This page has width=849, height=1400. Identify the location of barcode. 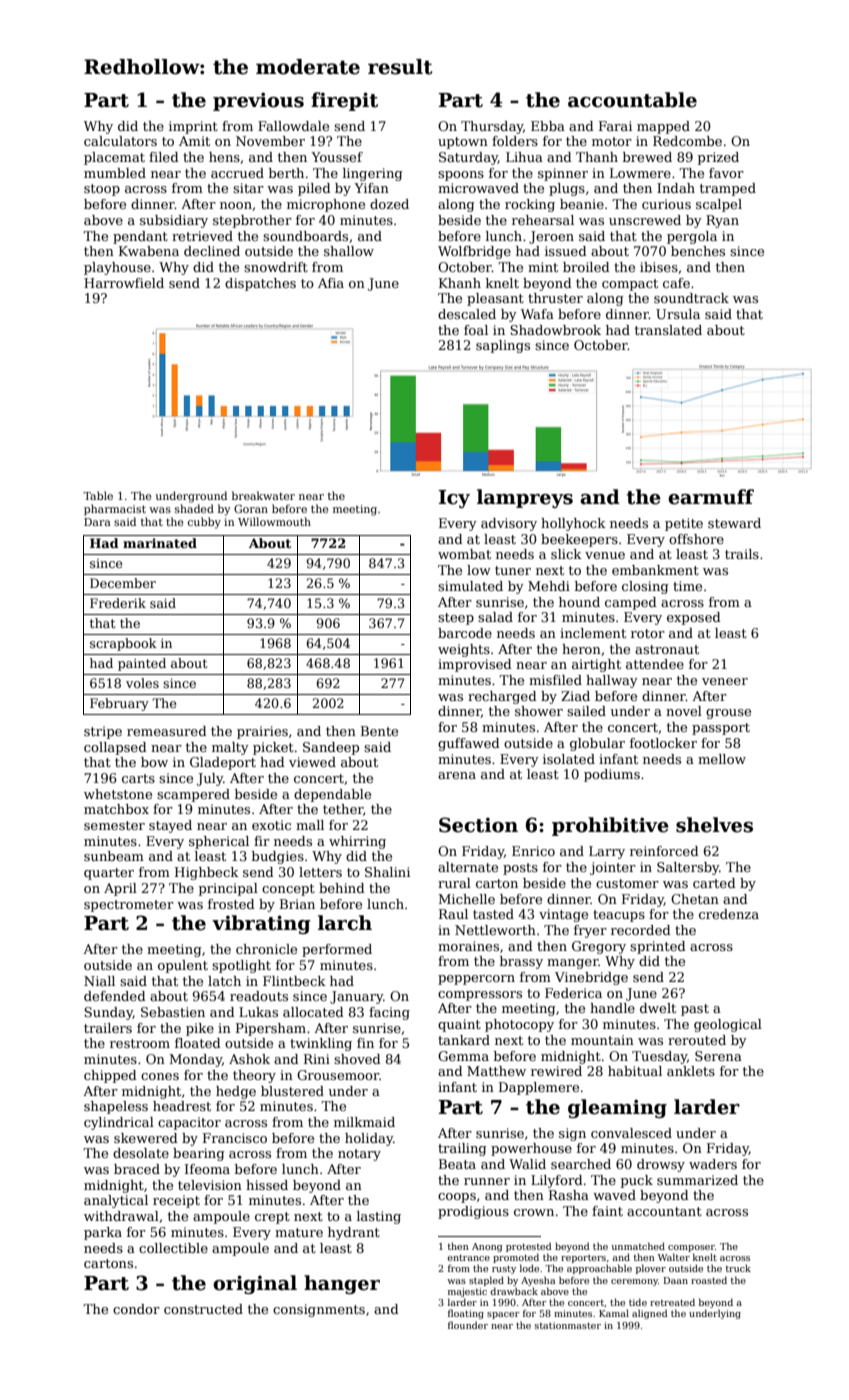
(465, 633).
